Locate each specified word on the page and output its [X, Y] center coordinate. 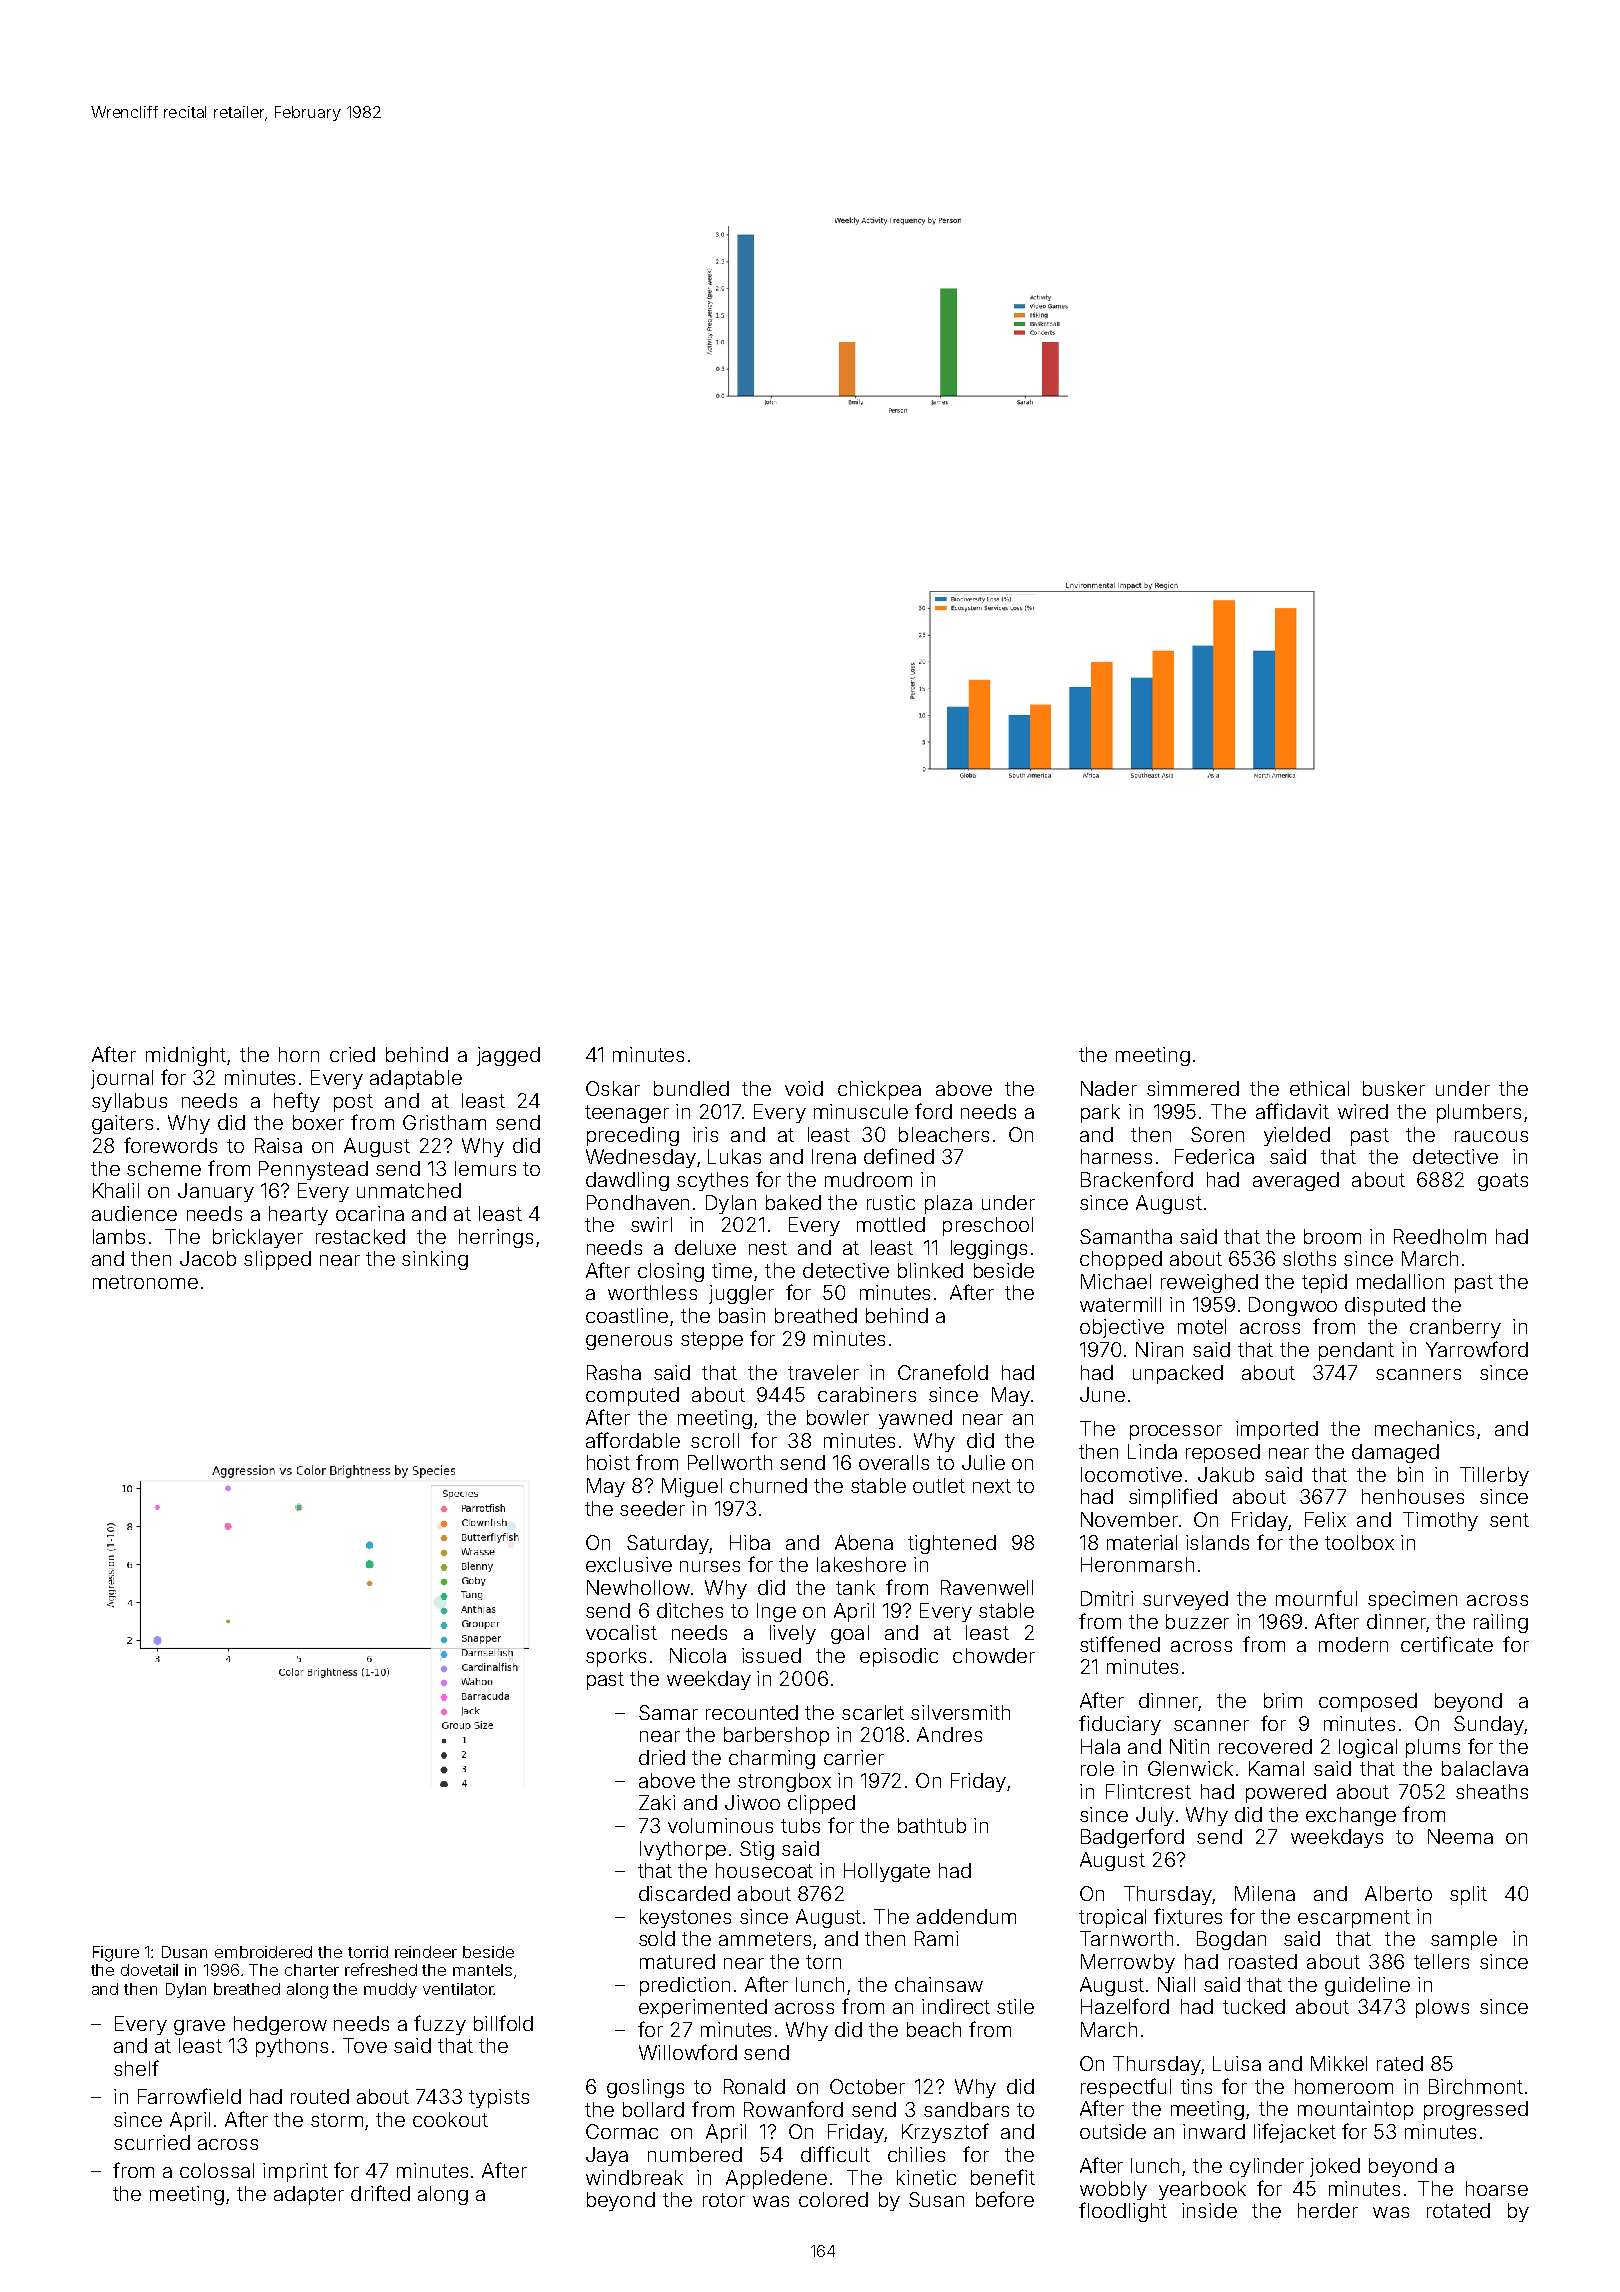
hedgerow [280, 2025]
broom [1332, 1236]
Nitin [1189, 1746]
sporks [616, 1657]
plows [1442, 2008]
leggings [989, 1249]
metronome [145, 1282]
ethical [1319, 1088]
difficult [835, 2154]
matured [677, 1961]
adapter [309, 2195]
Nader [1109, 1088]
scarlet [873, 1712]
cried [352, 1054]
